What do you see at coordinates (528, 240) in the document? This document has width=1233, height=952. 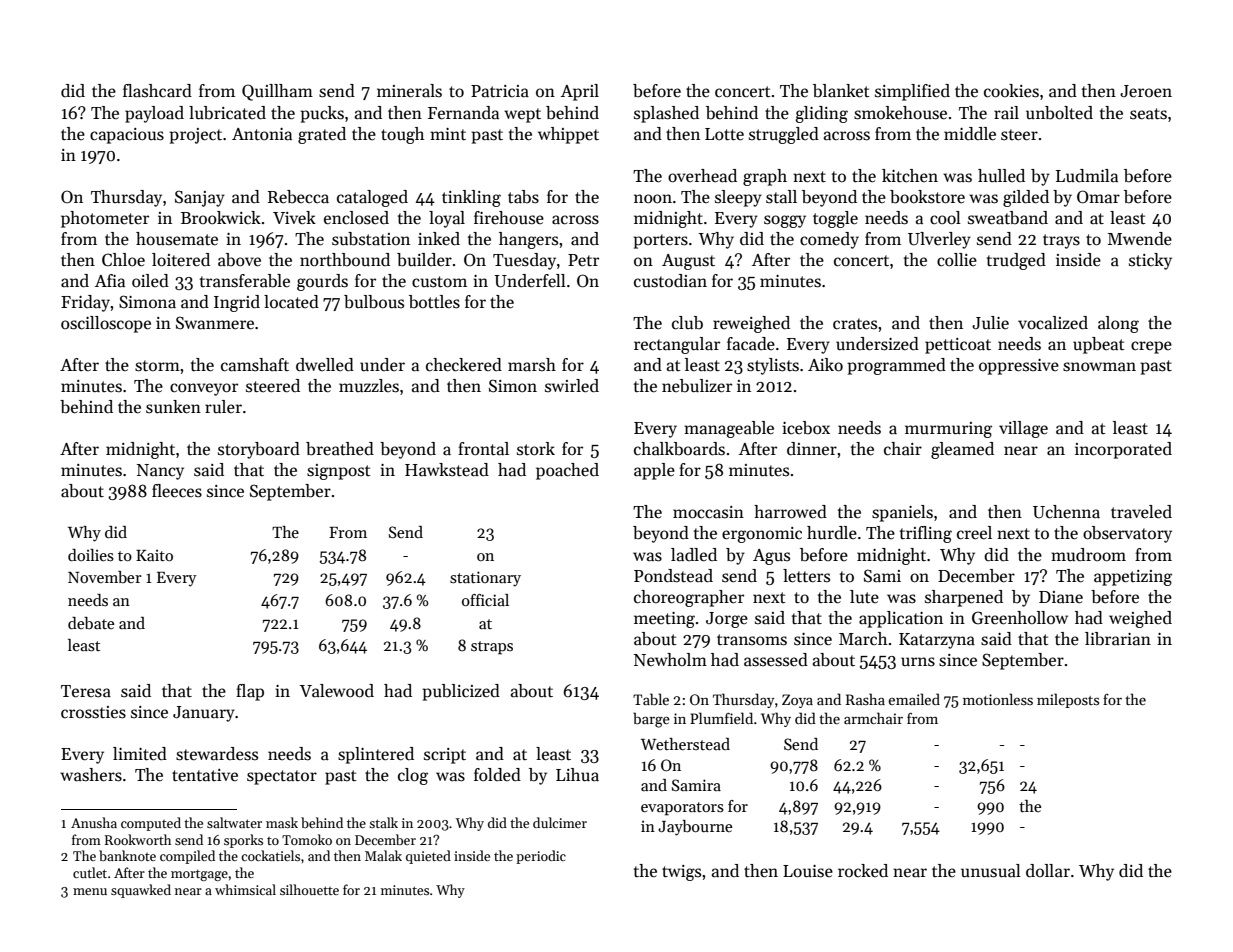 I see `hangers` at bounding box center [528, 240].
